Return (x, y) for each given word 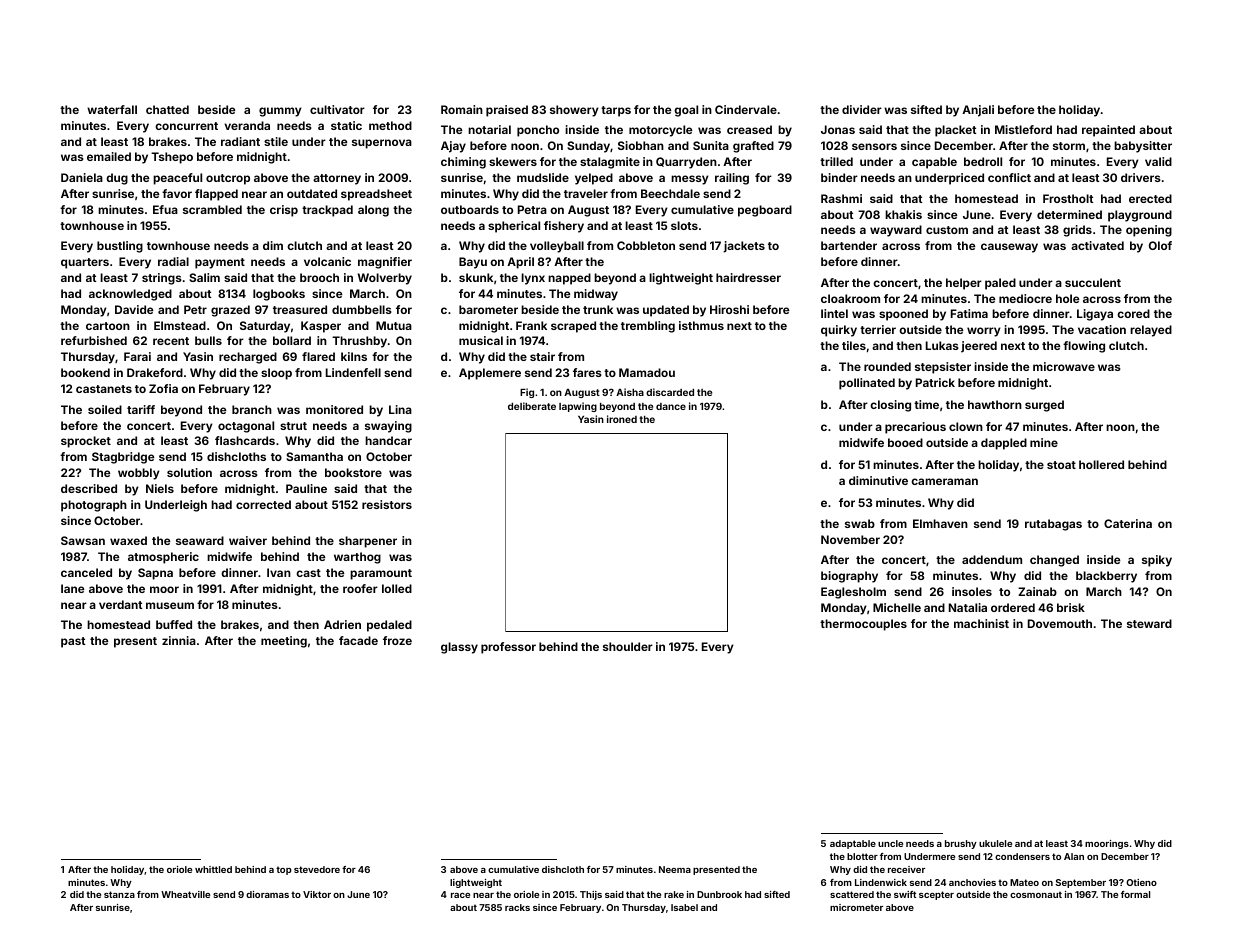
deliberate (532, 406)
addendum (992, 559)
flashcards (245, 440)
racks (517, 907)
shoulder (628, 646)
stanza (119, 894)
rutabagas (1053, 525)
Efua (165, 209)
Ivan (279, 572)
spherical (514, 227)
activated (1097, 245)
